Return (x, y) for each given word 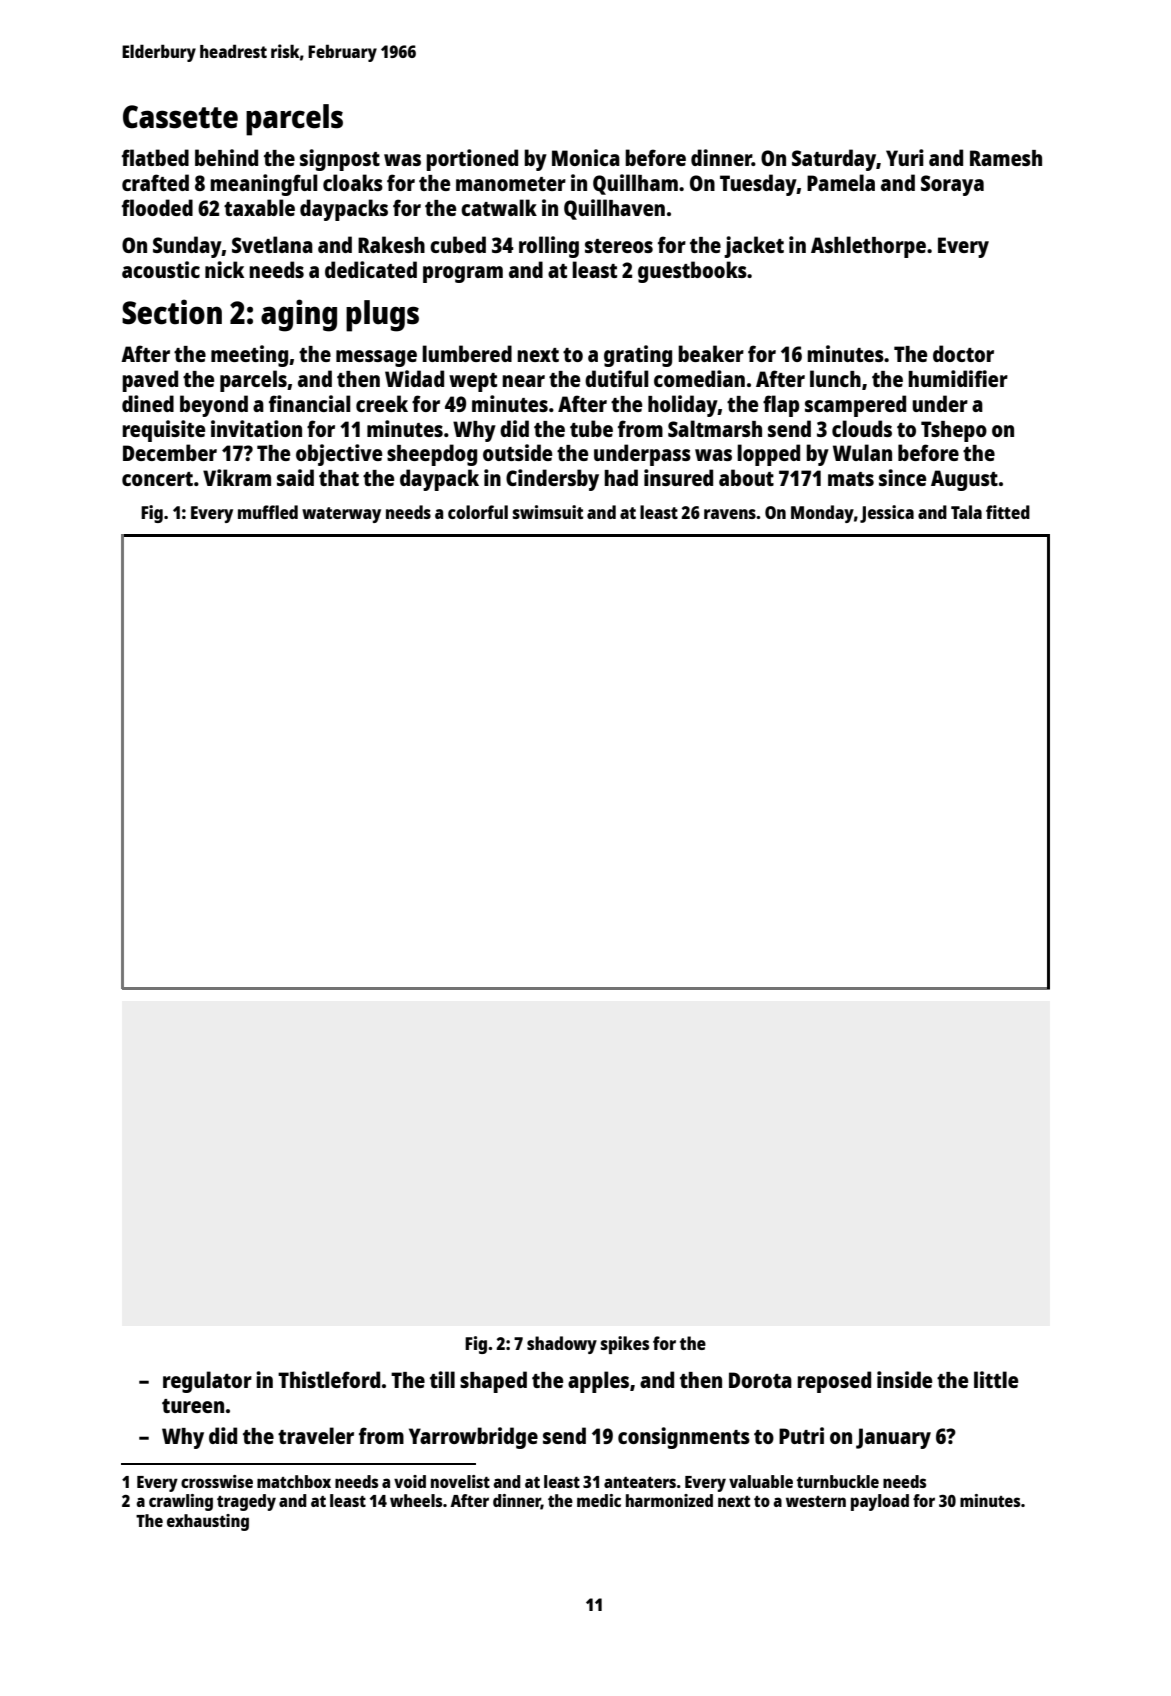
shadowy (562, 1345)
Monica (586, 157)
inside (904, 1379)
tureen (193, 1406)
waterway (341, 515)
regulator (207, 1382)
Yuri (905, 157)
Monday (822, 514)
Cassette (180, 117)
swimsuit (548, 512)
